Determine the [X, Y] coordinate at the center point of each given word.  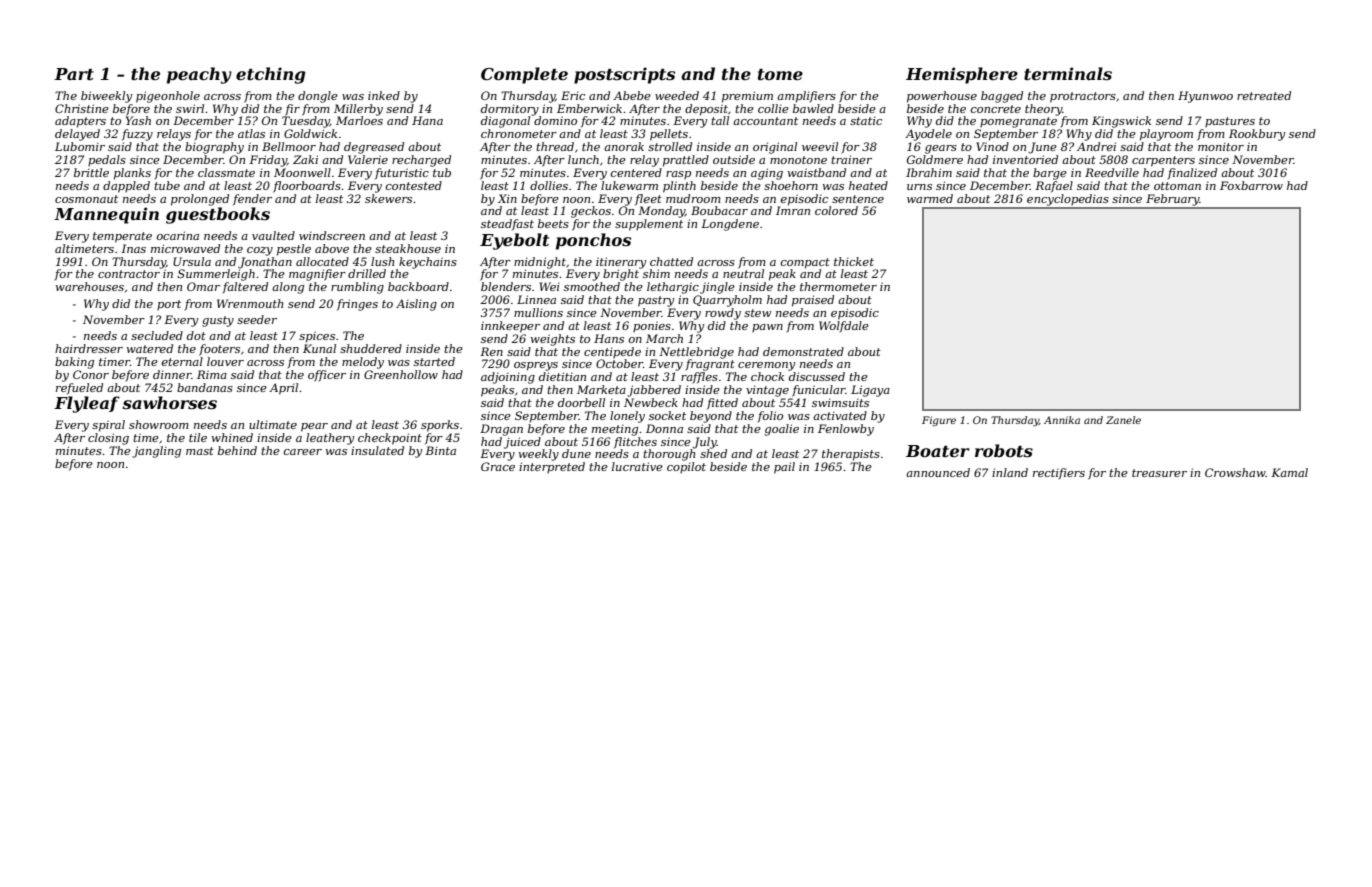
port [169, 305]
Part [74, 74]
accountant [765, 121]
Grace [498, 466]
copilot [686, 467]
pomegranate [1018, 122]
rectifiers [1059, 474]
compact [805, 263]
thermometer [838, 286]
